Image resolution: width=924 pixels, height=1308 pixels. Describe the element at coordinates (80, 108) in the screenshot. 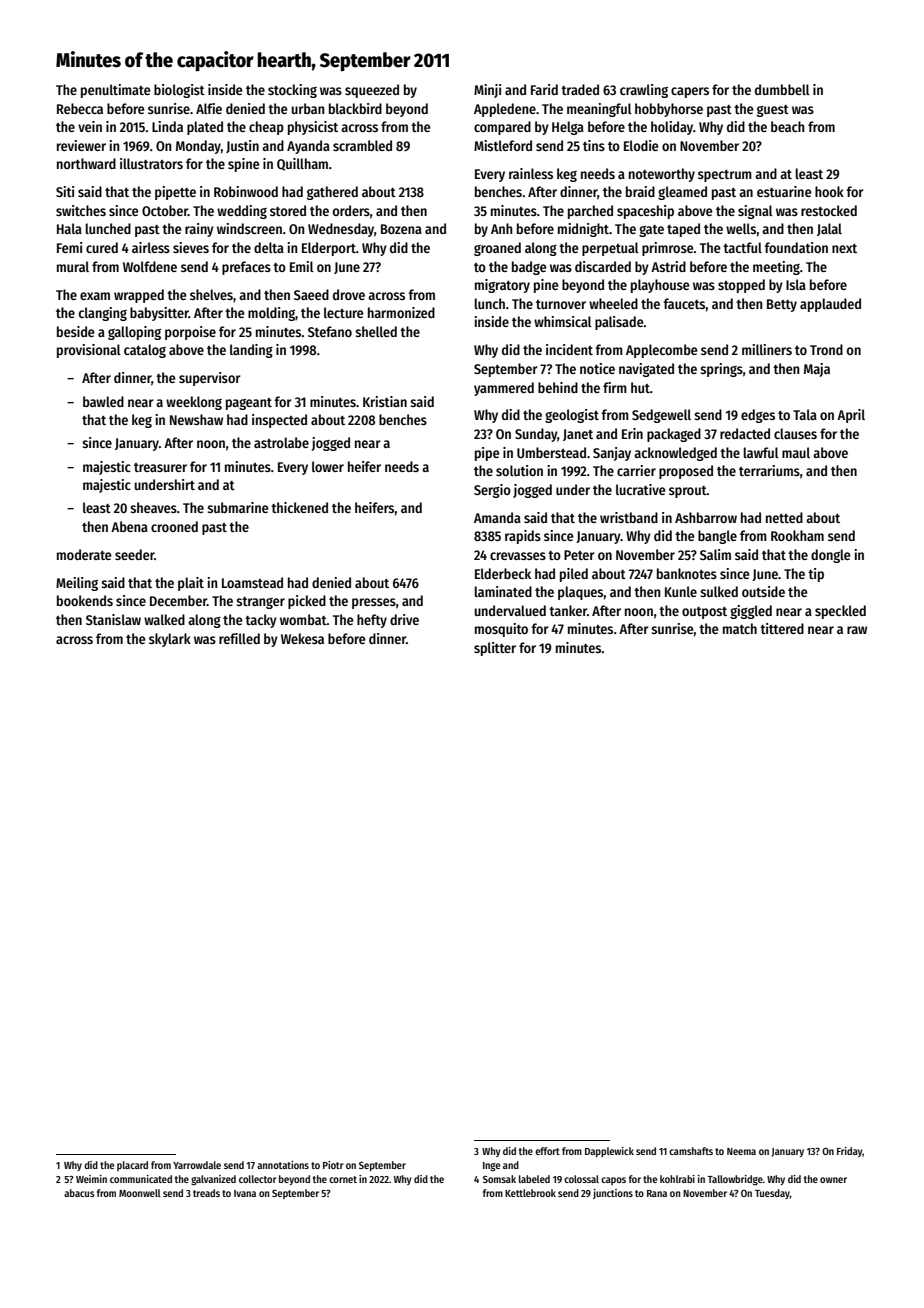

I see `Rebecca` at that location.
